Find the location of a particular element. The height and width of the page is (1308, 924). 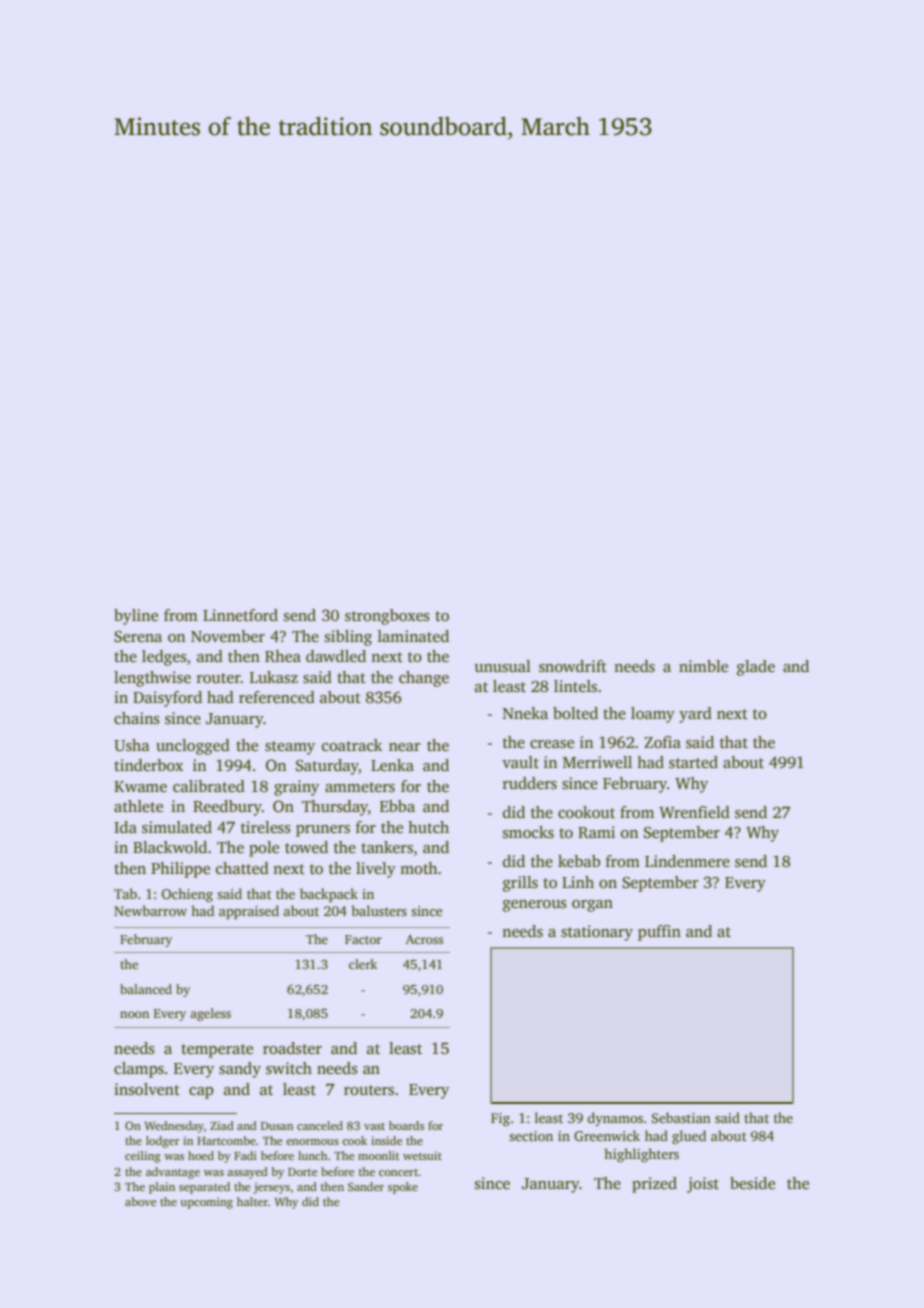

grills is located at coordinates (520, 884).
